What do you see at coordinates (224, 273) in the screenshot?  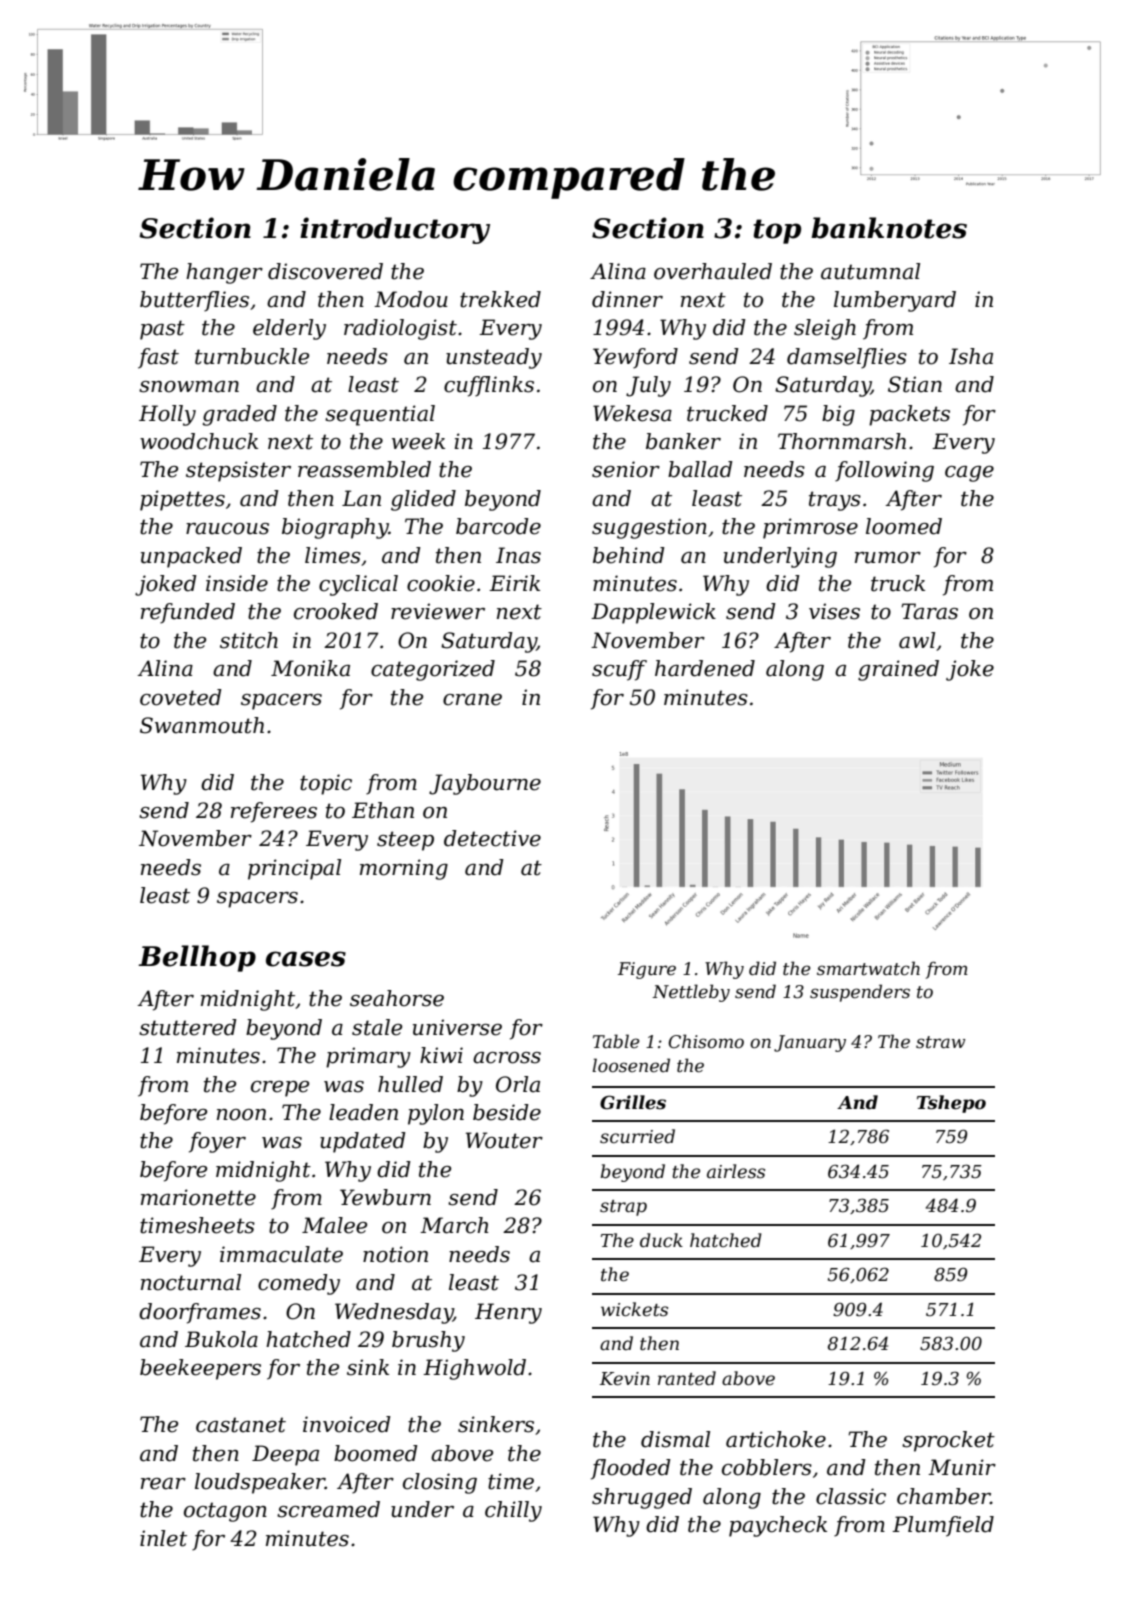 I see `hanger` at bounding box center [224, 273].
